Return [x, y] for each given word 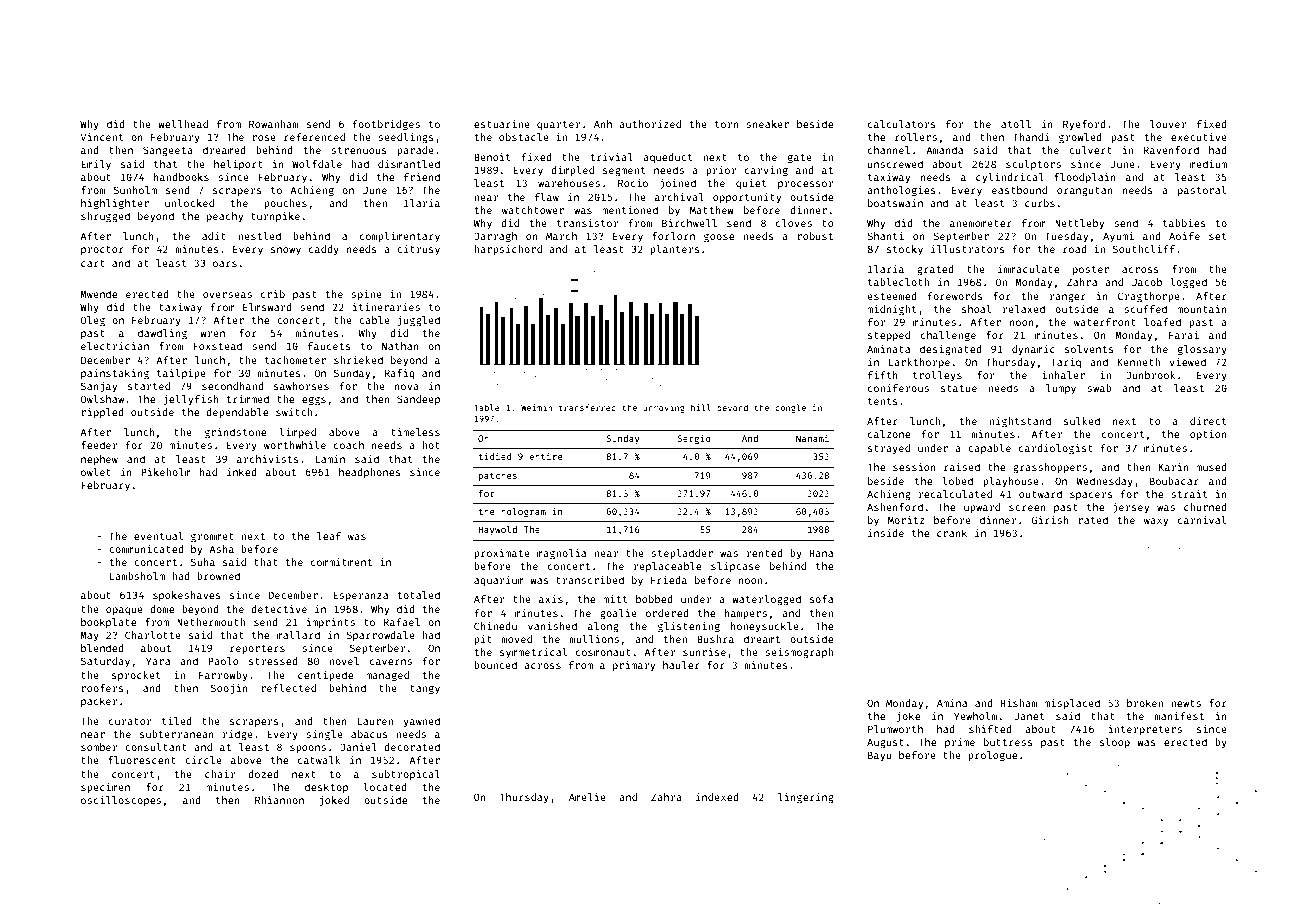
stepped [889, 336]
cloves [794, 223]
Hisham [1019, 703]
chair [220, 774]
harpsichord [508, 250]
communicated [146, 549]
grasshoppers [1050, 468]
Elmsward [267, 307]
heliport [238, 165]
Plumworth [895, 729]
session [914, 467]
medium [1208, 164]
